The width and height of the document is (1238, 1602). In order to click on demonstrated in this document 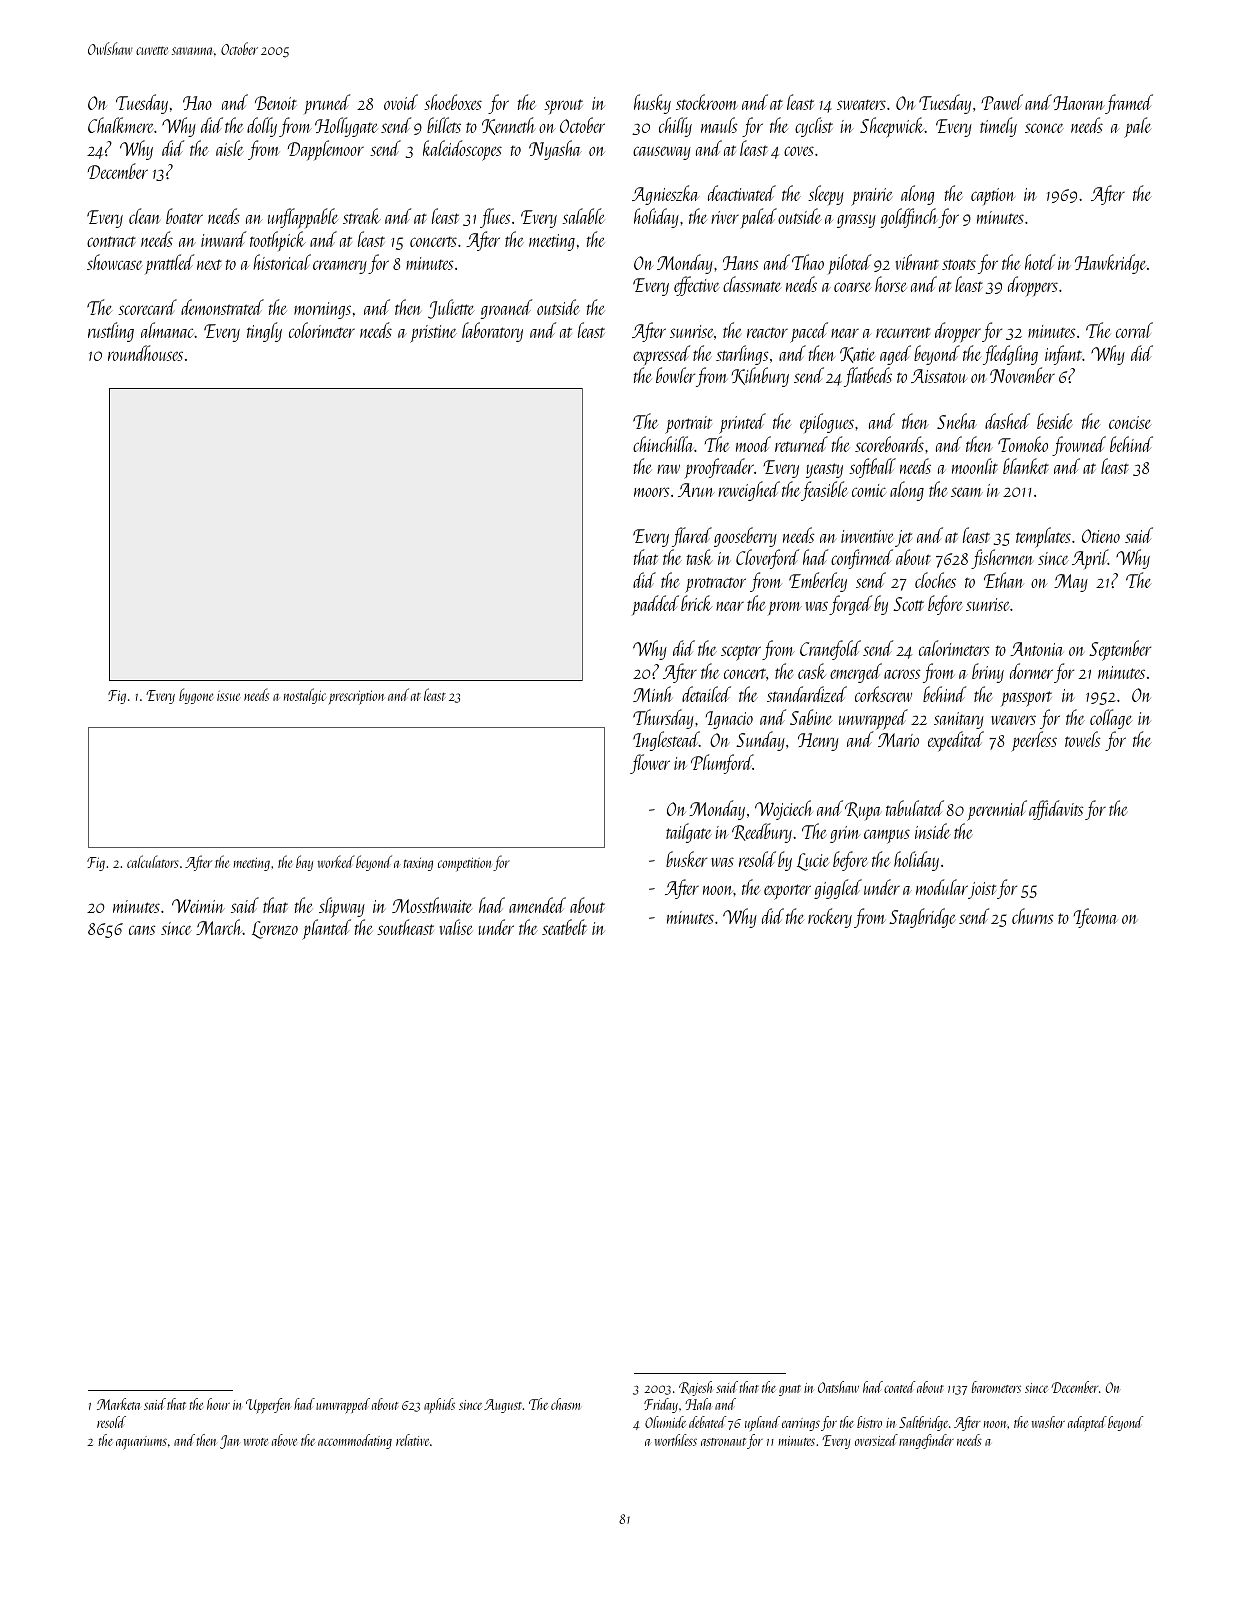, I will do `click(222, 307)`.
